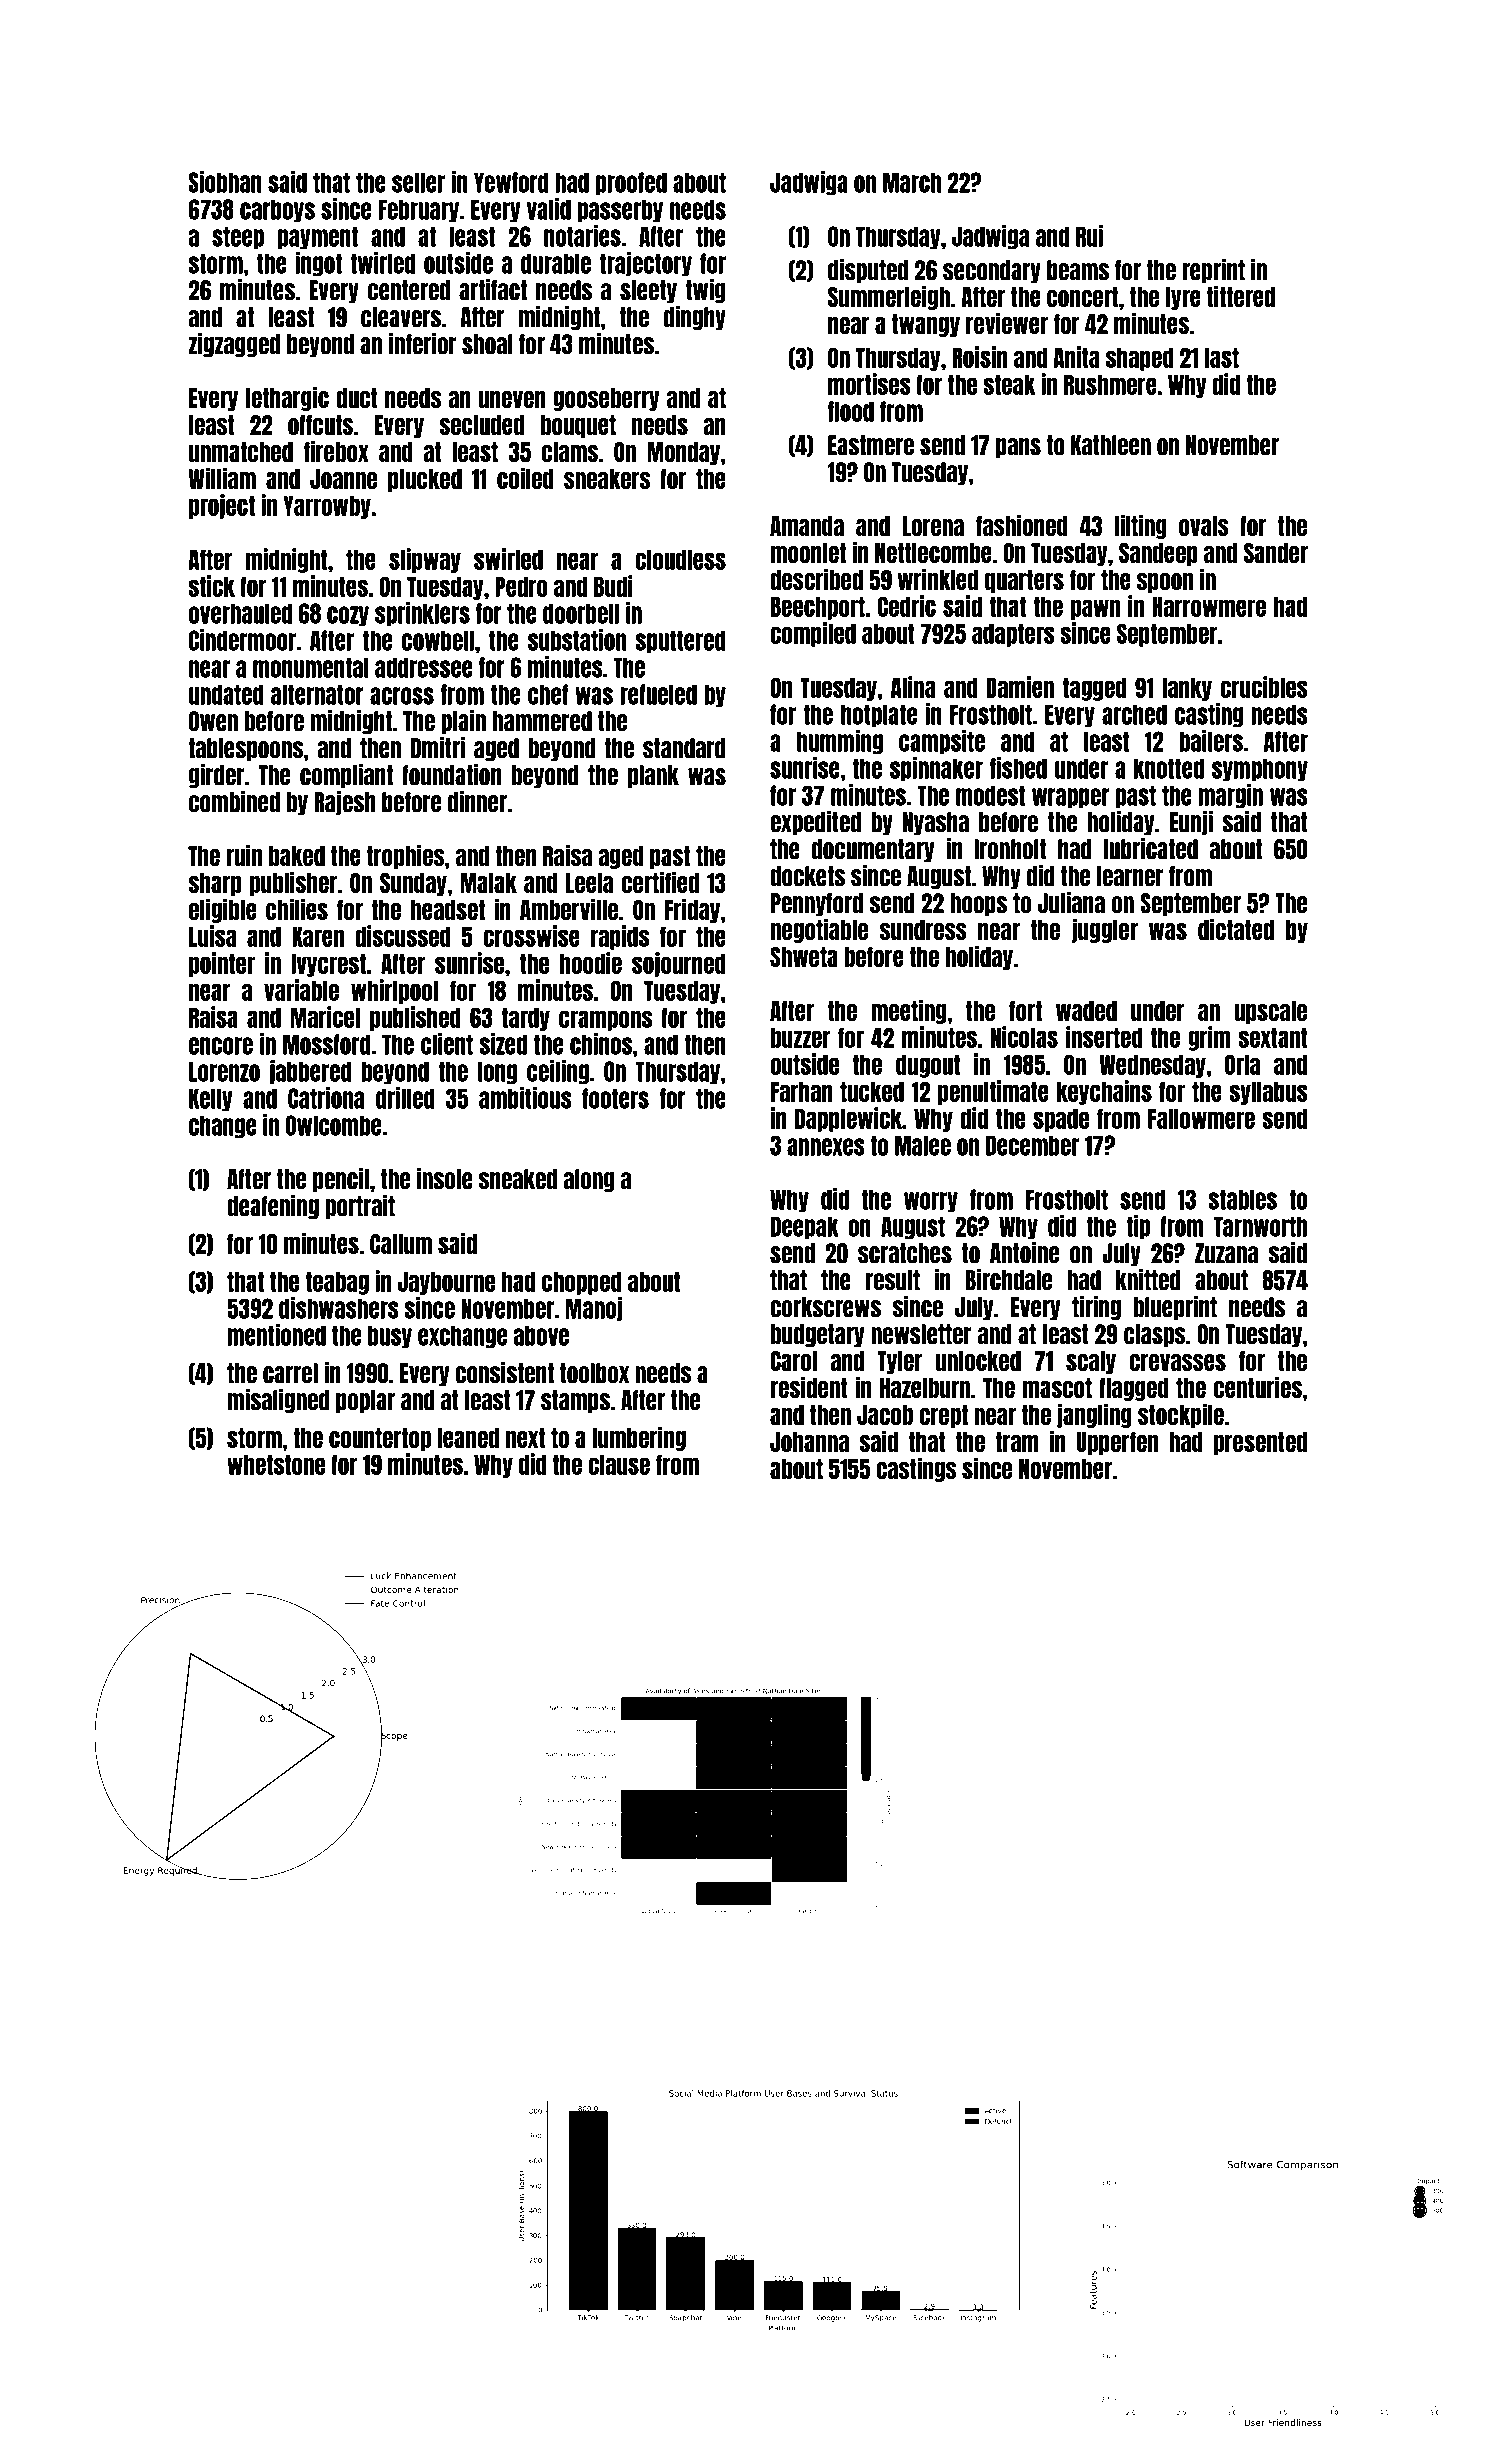 This document has width=1496, height=2464. What do you see at coordinates (631, 184) in the document?
I see `proofed` at bounding box center [631, 184].
